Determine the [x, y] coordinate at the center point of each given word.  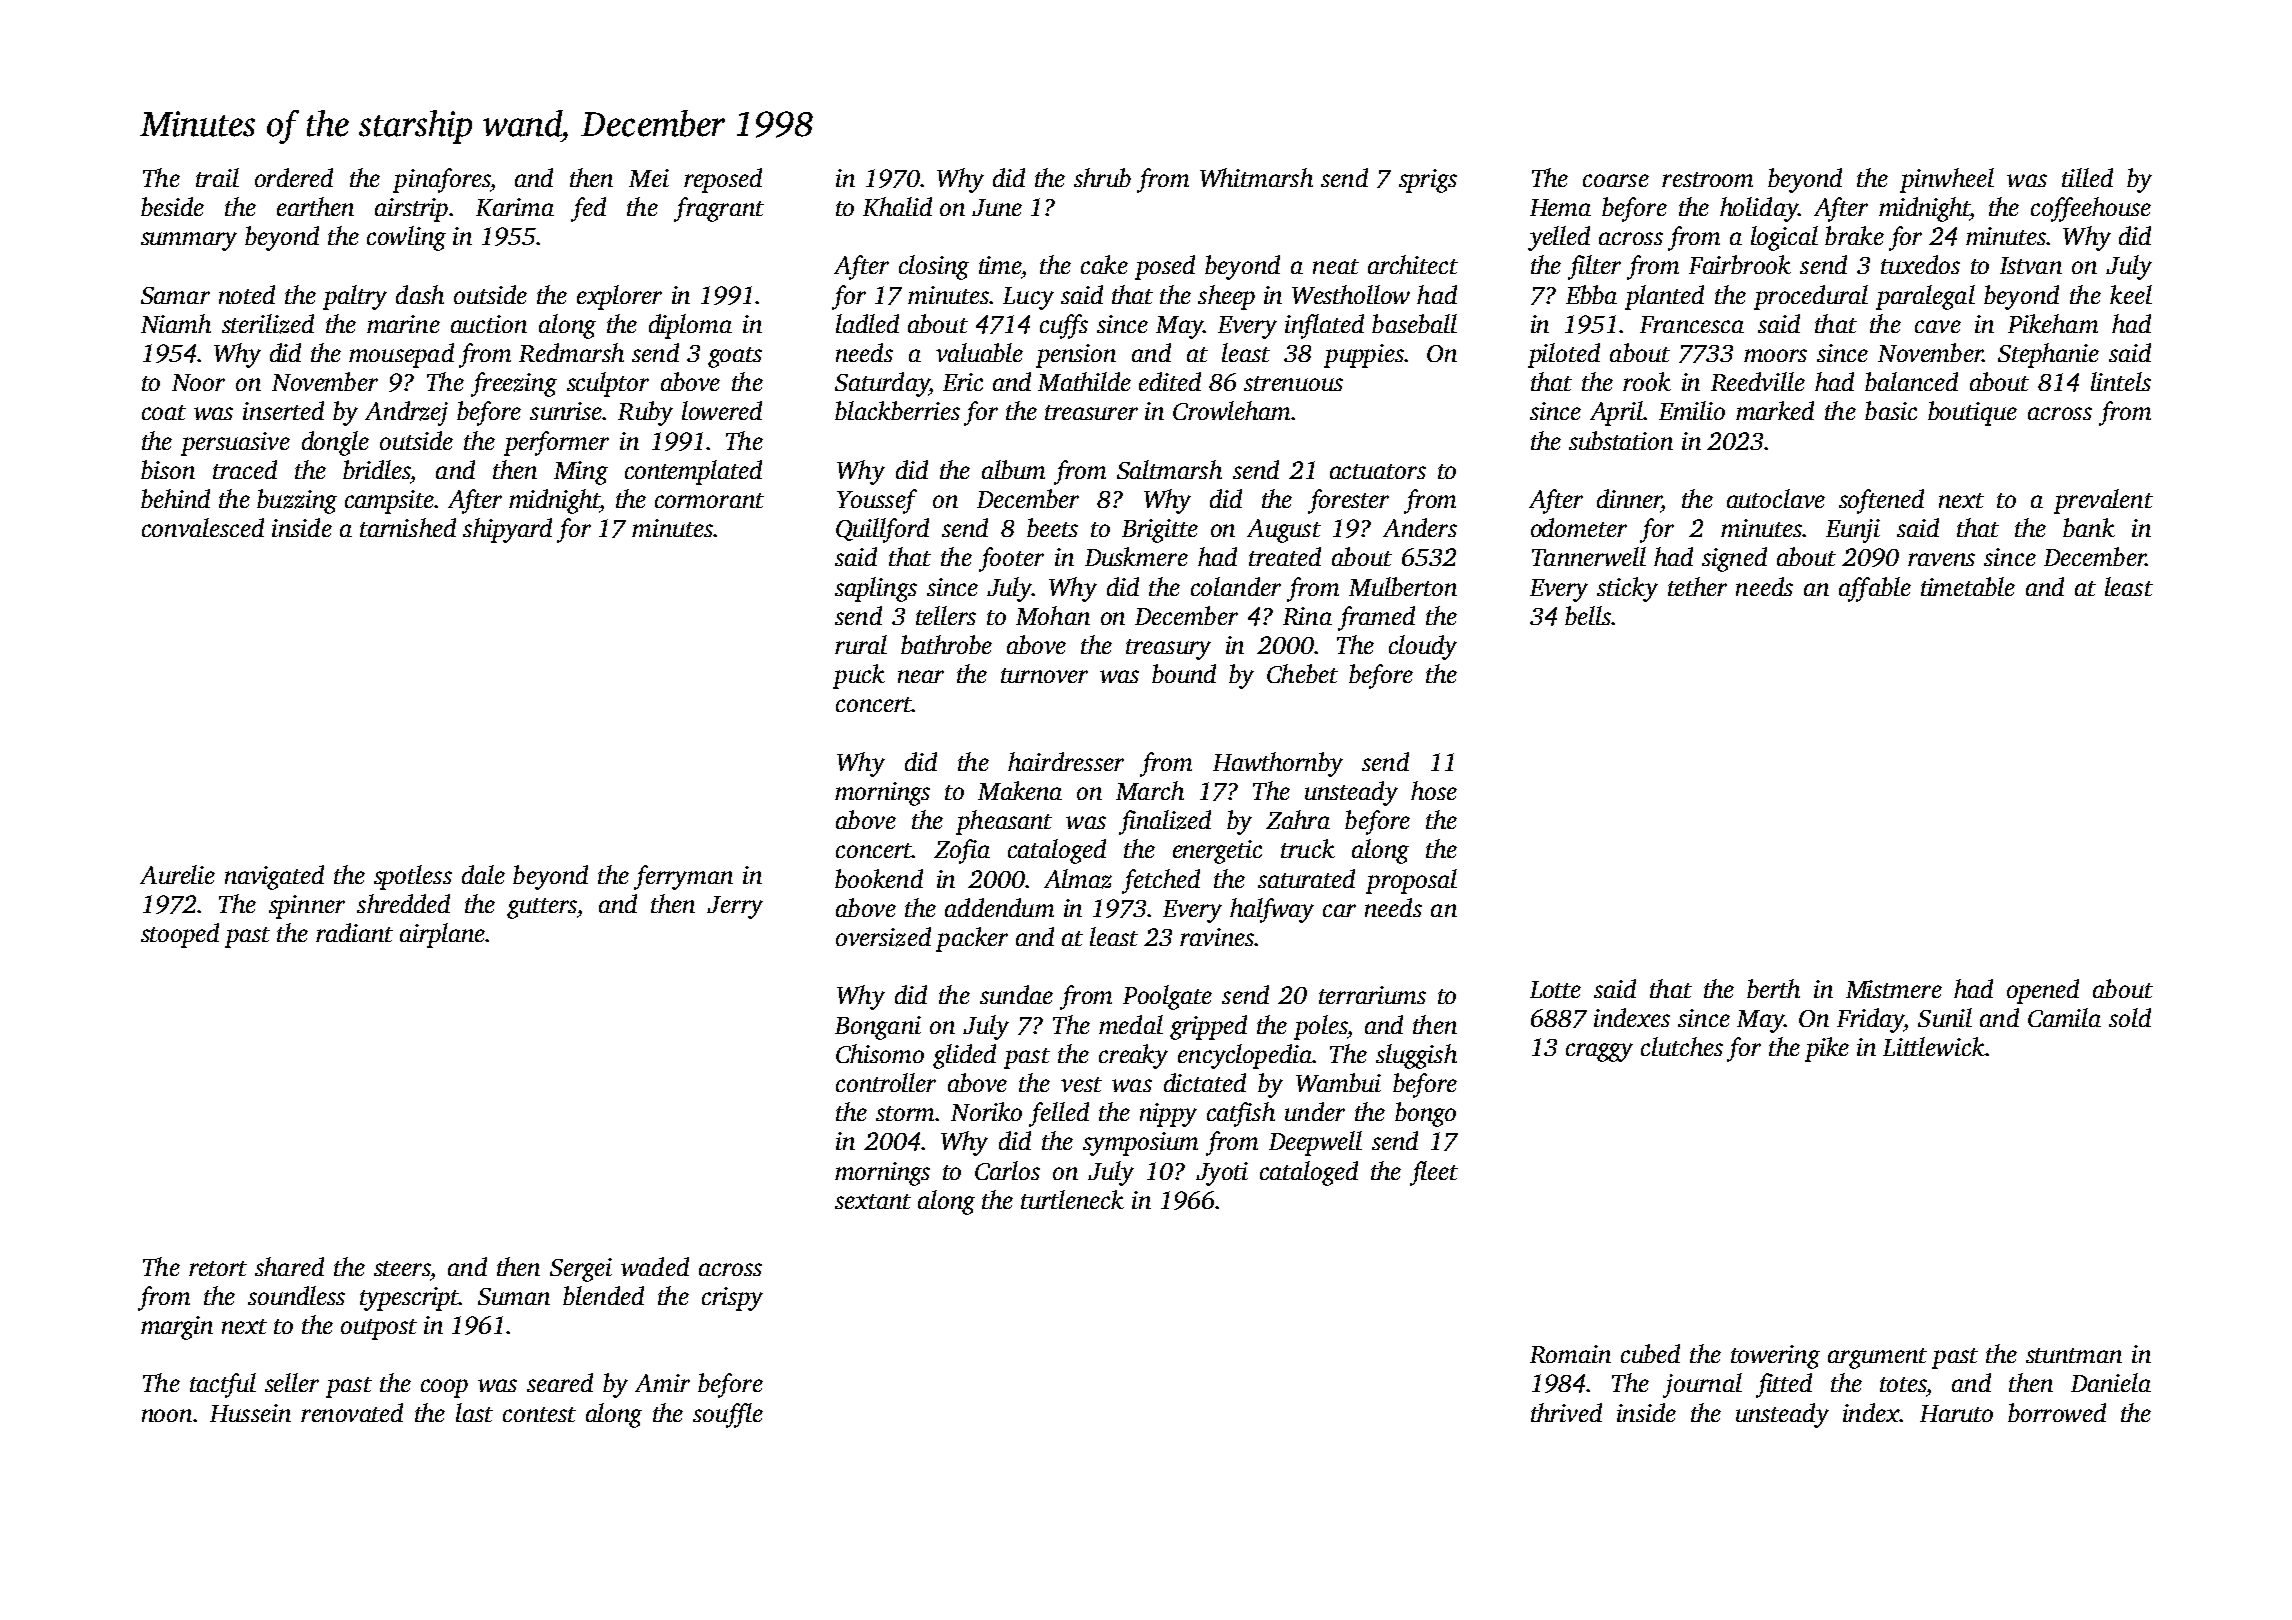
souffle [728, 1415]
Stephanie [2048, 355]
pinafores [441, 180]
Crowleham [1231, 410]
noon [167, 1415]
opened [2043, 991]
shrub [1102, 177]
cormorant [709, 500]
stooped [180, 935]
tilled [2087, 177]
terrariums [1372, 995]
